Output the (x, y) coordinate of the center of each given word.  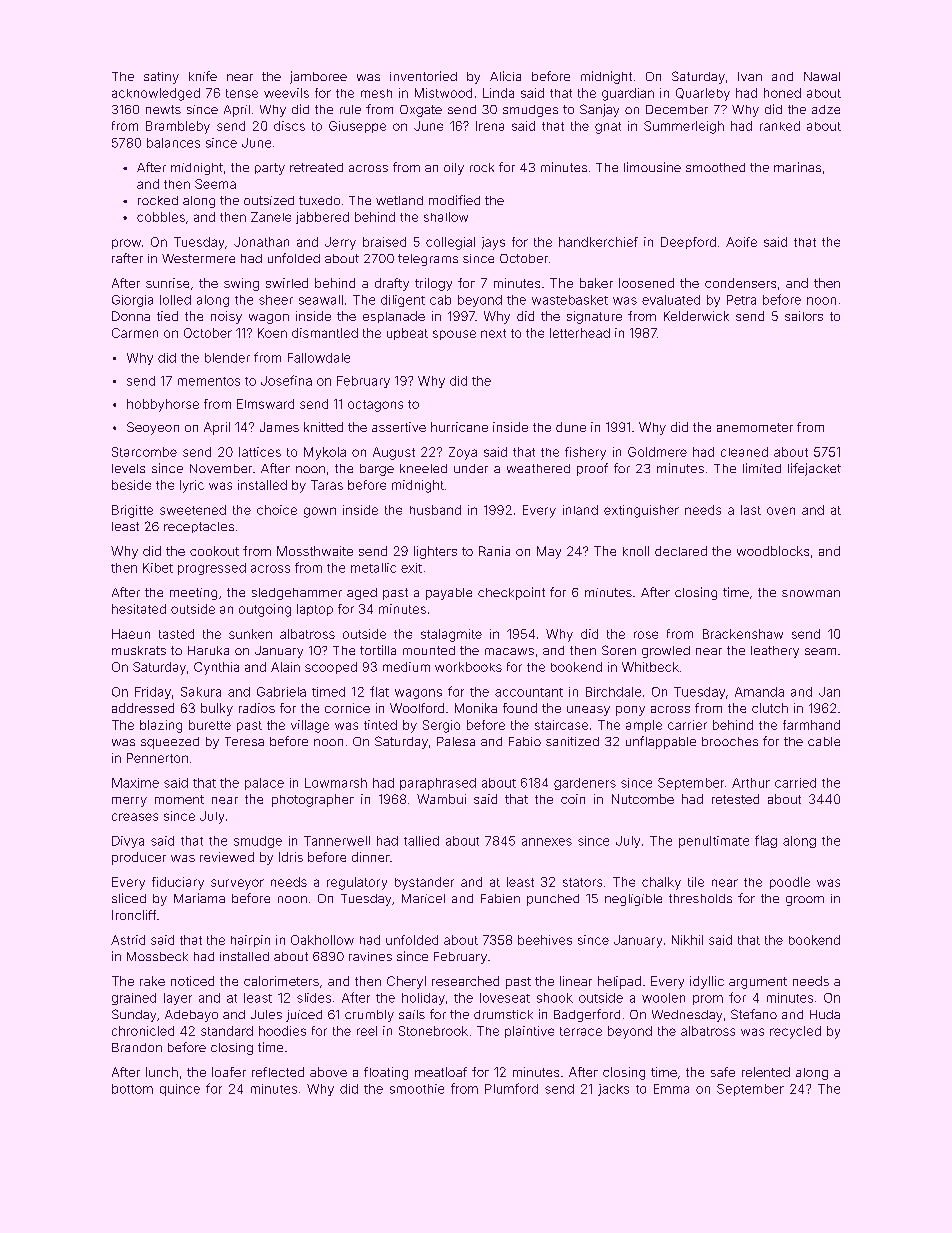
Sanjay (599, 110)
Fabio (525, 741)
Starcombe (144, 452)
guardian (628, 94)
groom (805, 901)
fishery (585, 453)
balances (173, 143)
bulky (217, 709)
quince (180, 1090)
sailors (804, 316)
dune (571, 427)
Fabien (500, 898)
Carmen (135, 333)
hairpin (250, 941)
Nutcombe (643, 799)
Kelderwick (696, 316)
